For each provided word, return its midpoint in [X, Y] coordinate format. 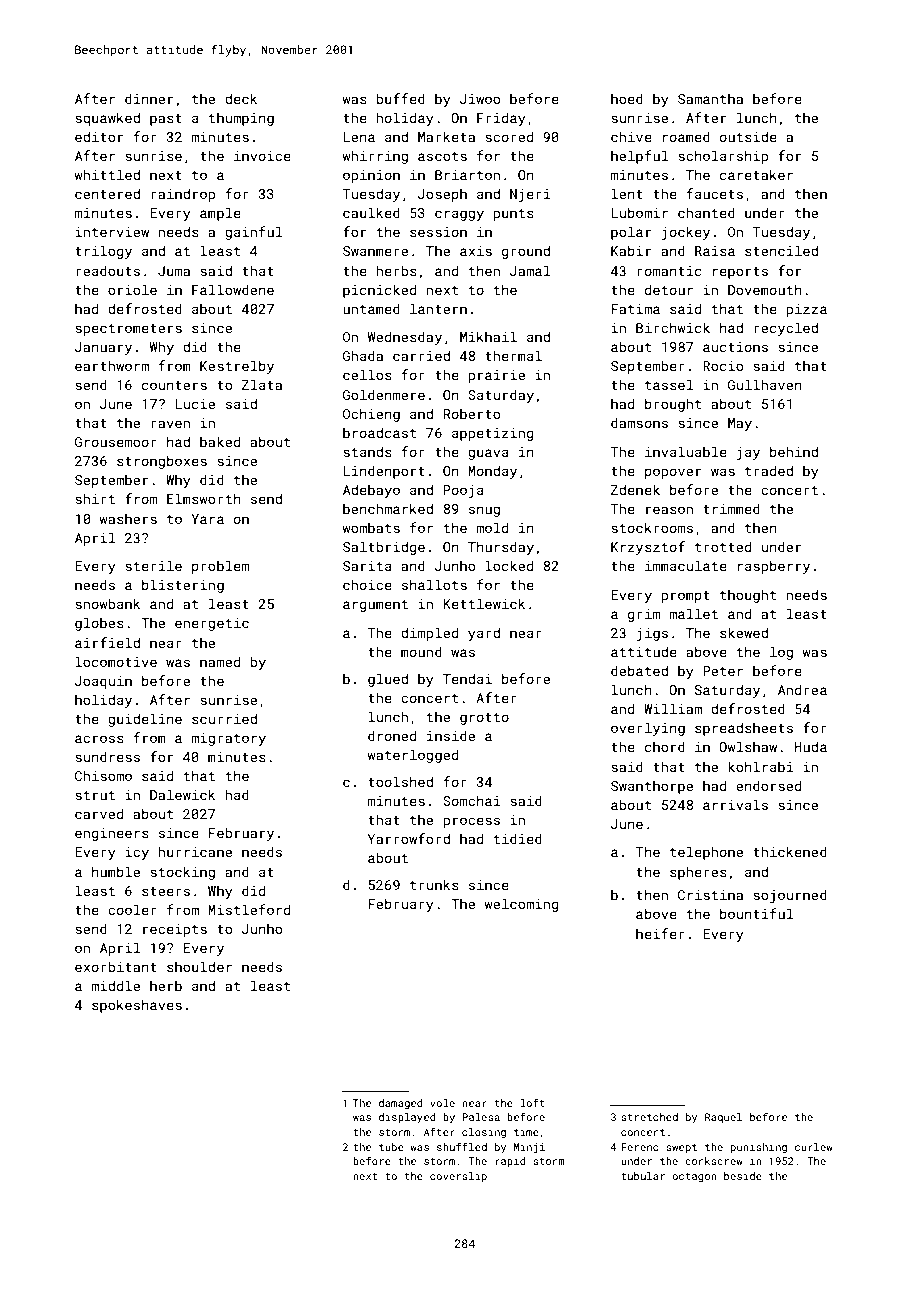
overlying [648, 729]
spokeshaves [137, 1006]
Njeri [530, 195]
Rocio [723, 366]
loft [532, 1102]
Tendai [467, 678]
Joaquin [103, 682]
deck [241, 98]
